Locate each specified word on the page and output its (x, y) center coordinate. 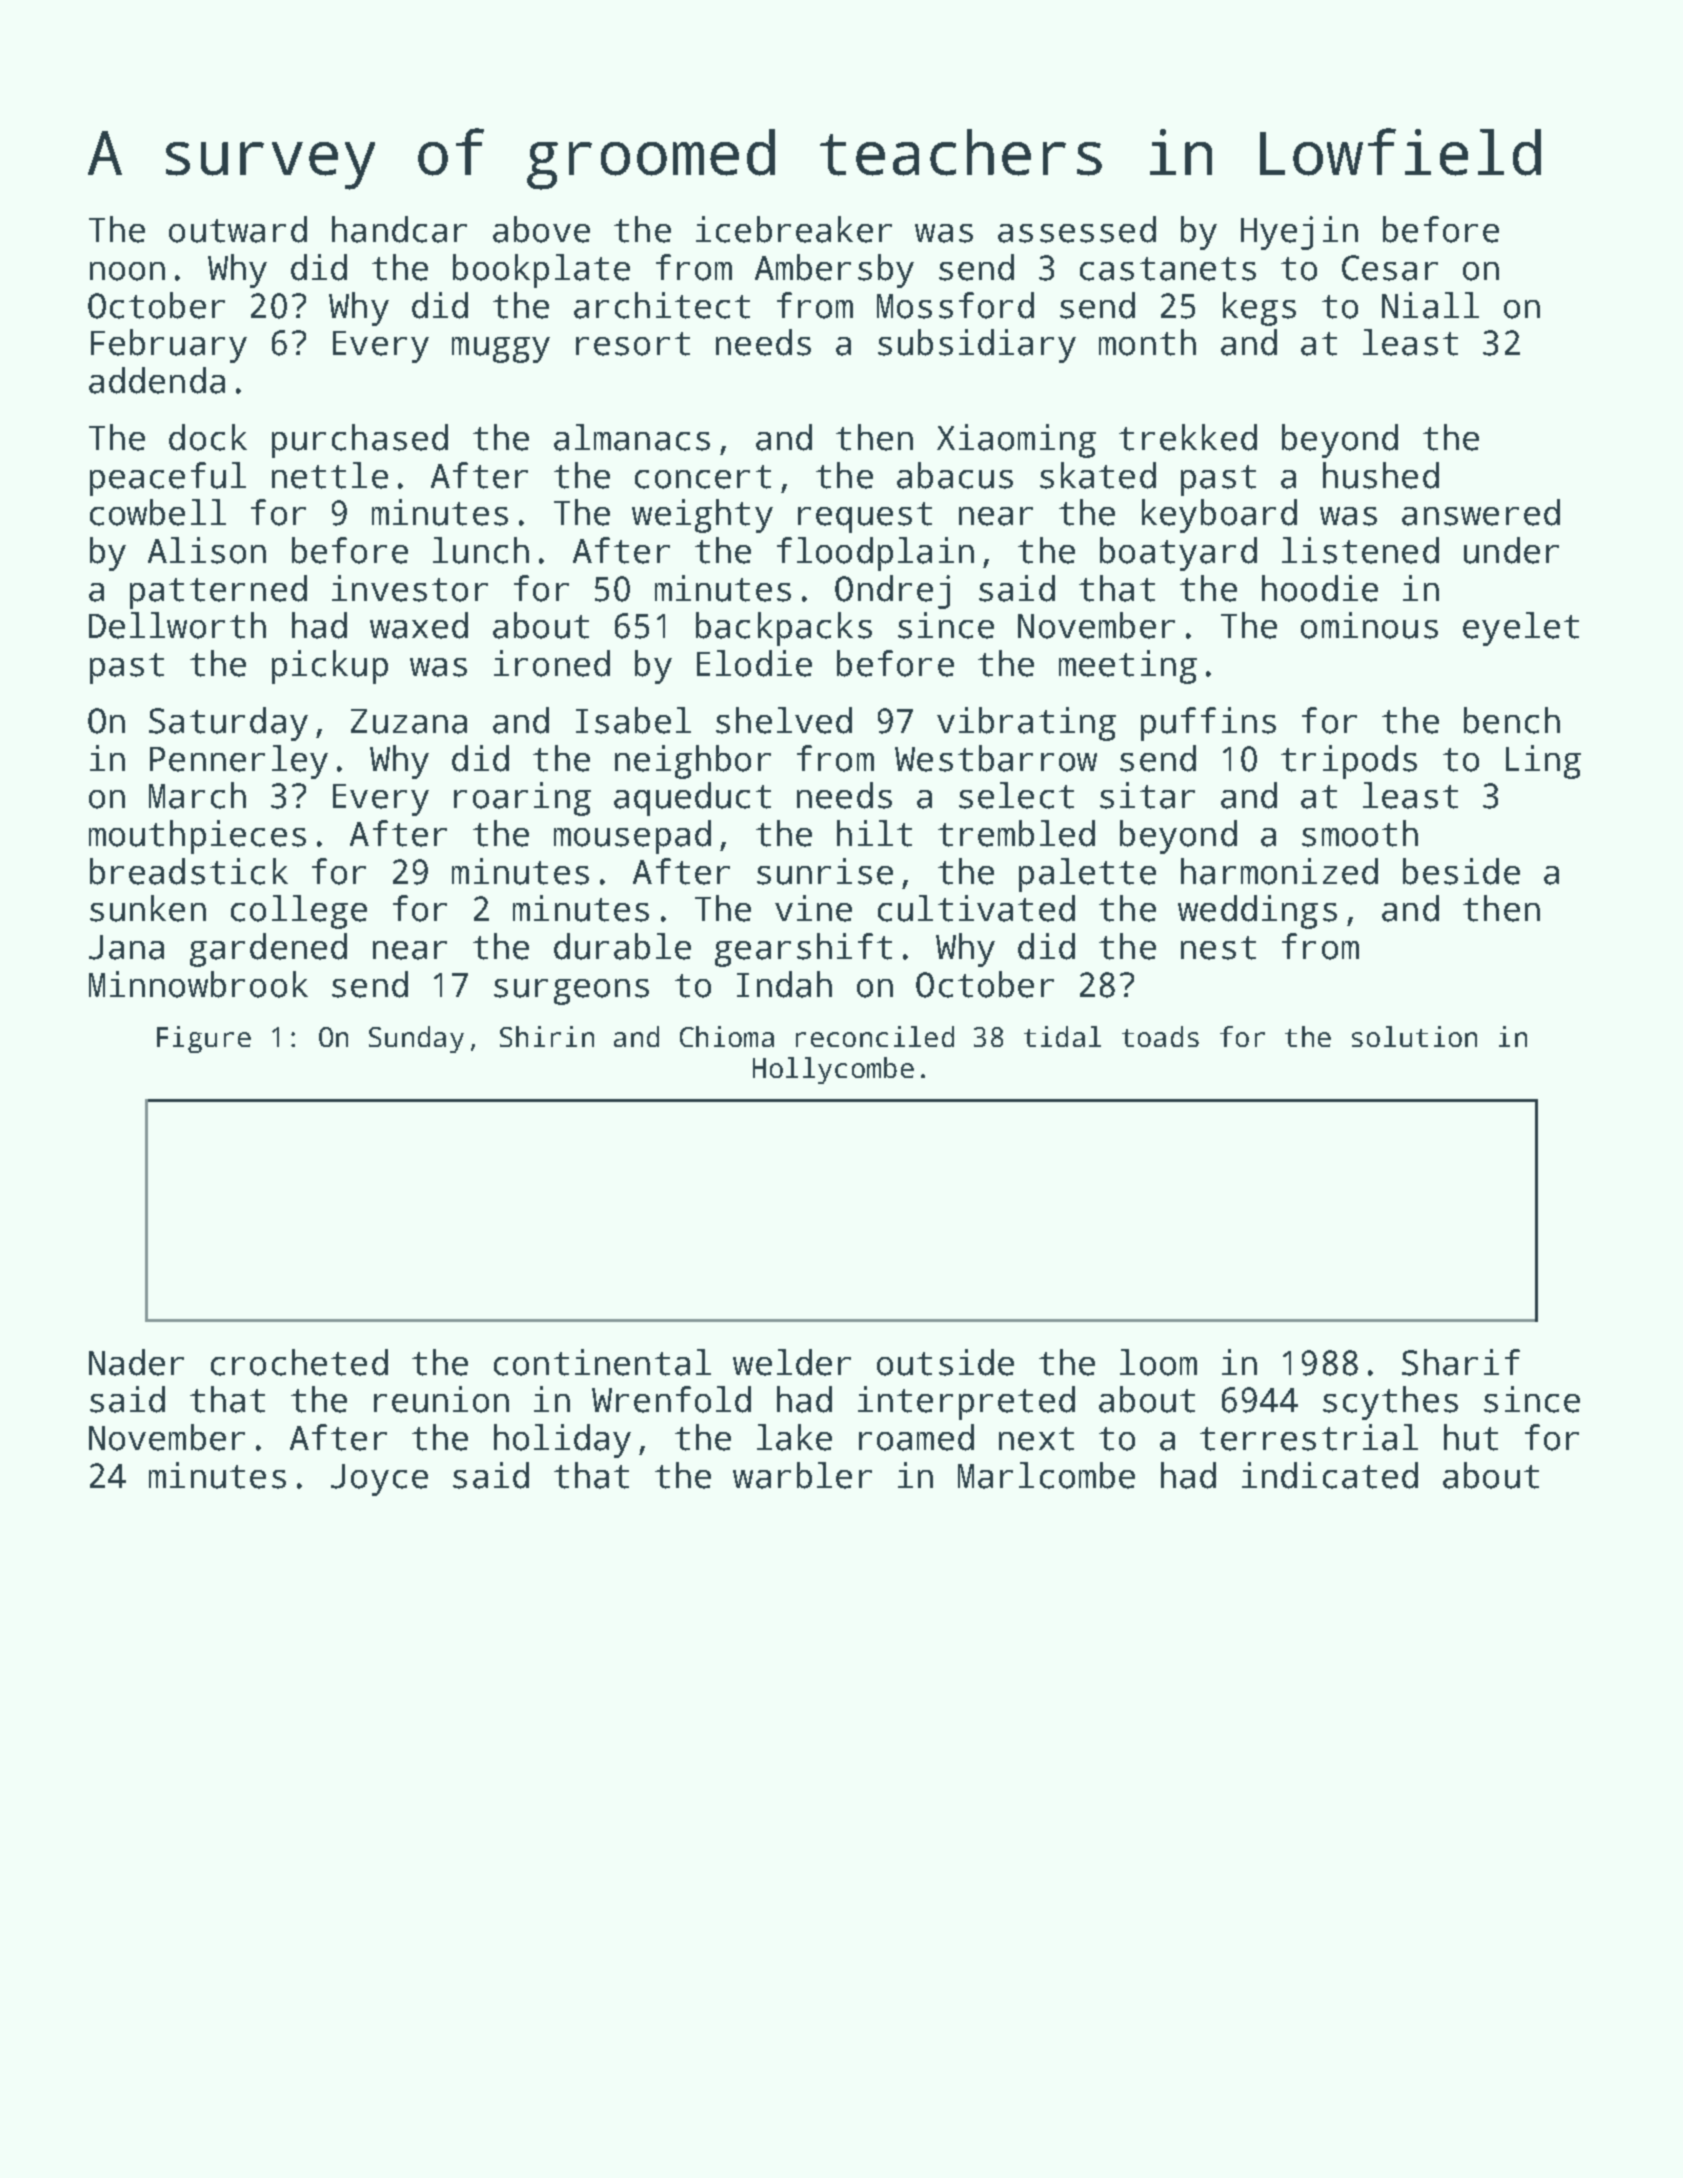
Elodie (754, 663)
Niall (1430, 305)
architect (662, 305)
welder (792, 1362)
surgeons (571, 992)
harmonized (1279, 871)
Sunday (416, 1039)
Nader (136, 1362)
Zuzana (409, 721)
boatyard (1178, 554)
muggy (501, 350)
